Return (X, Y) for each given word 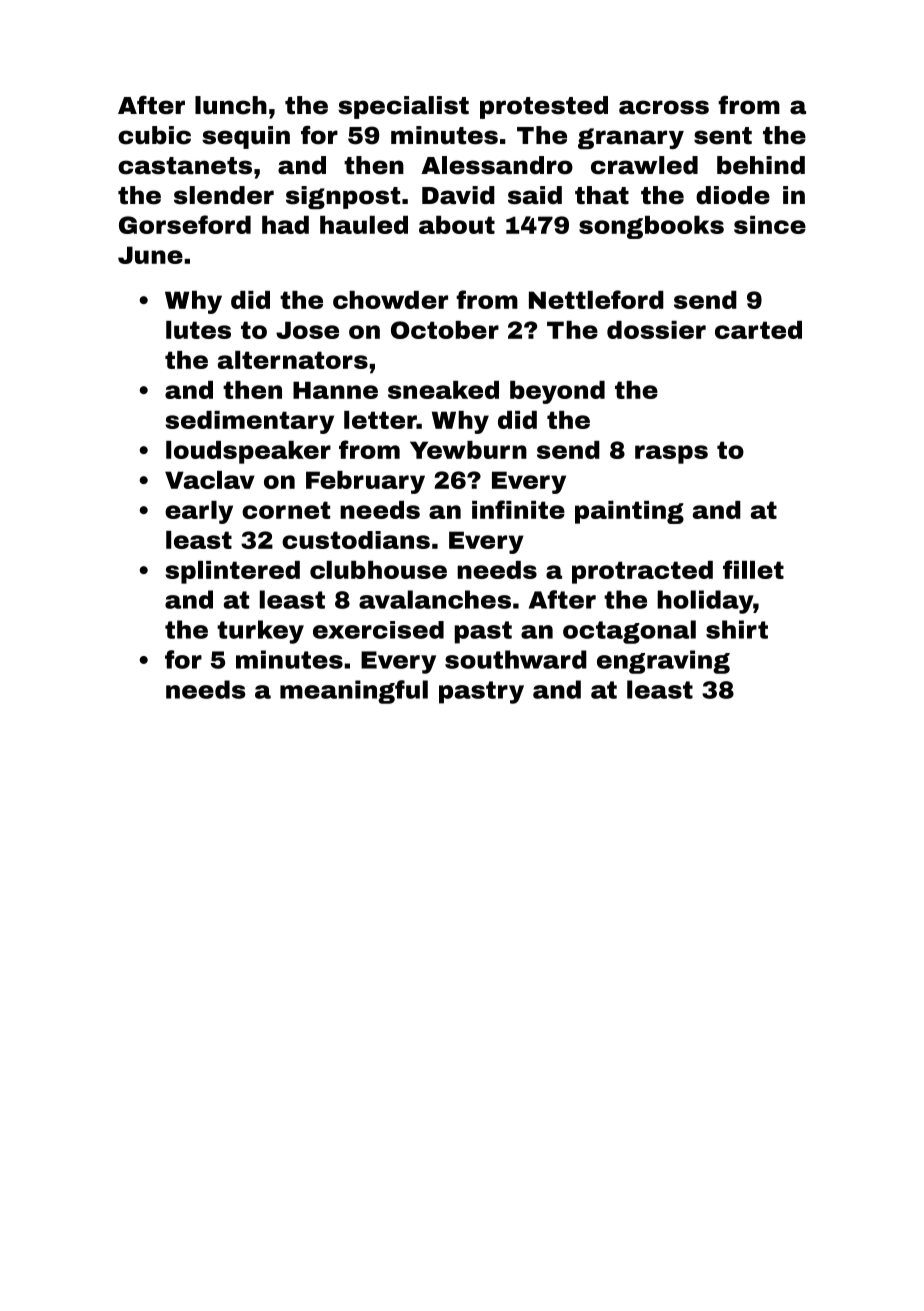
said (535, 195)
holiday (705, 602)
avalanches (435, 599)
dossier (656, 330)
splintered (232, 572)
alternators (293, 360)
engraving (663, 662)
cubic (154, 135)
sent (723, 136)
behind (761, 165)
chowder (390, 300)
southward (516, 659)
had (285, 225)
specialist (403, 107)
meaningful (354, 692)
